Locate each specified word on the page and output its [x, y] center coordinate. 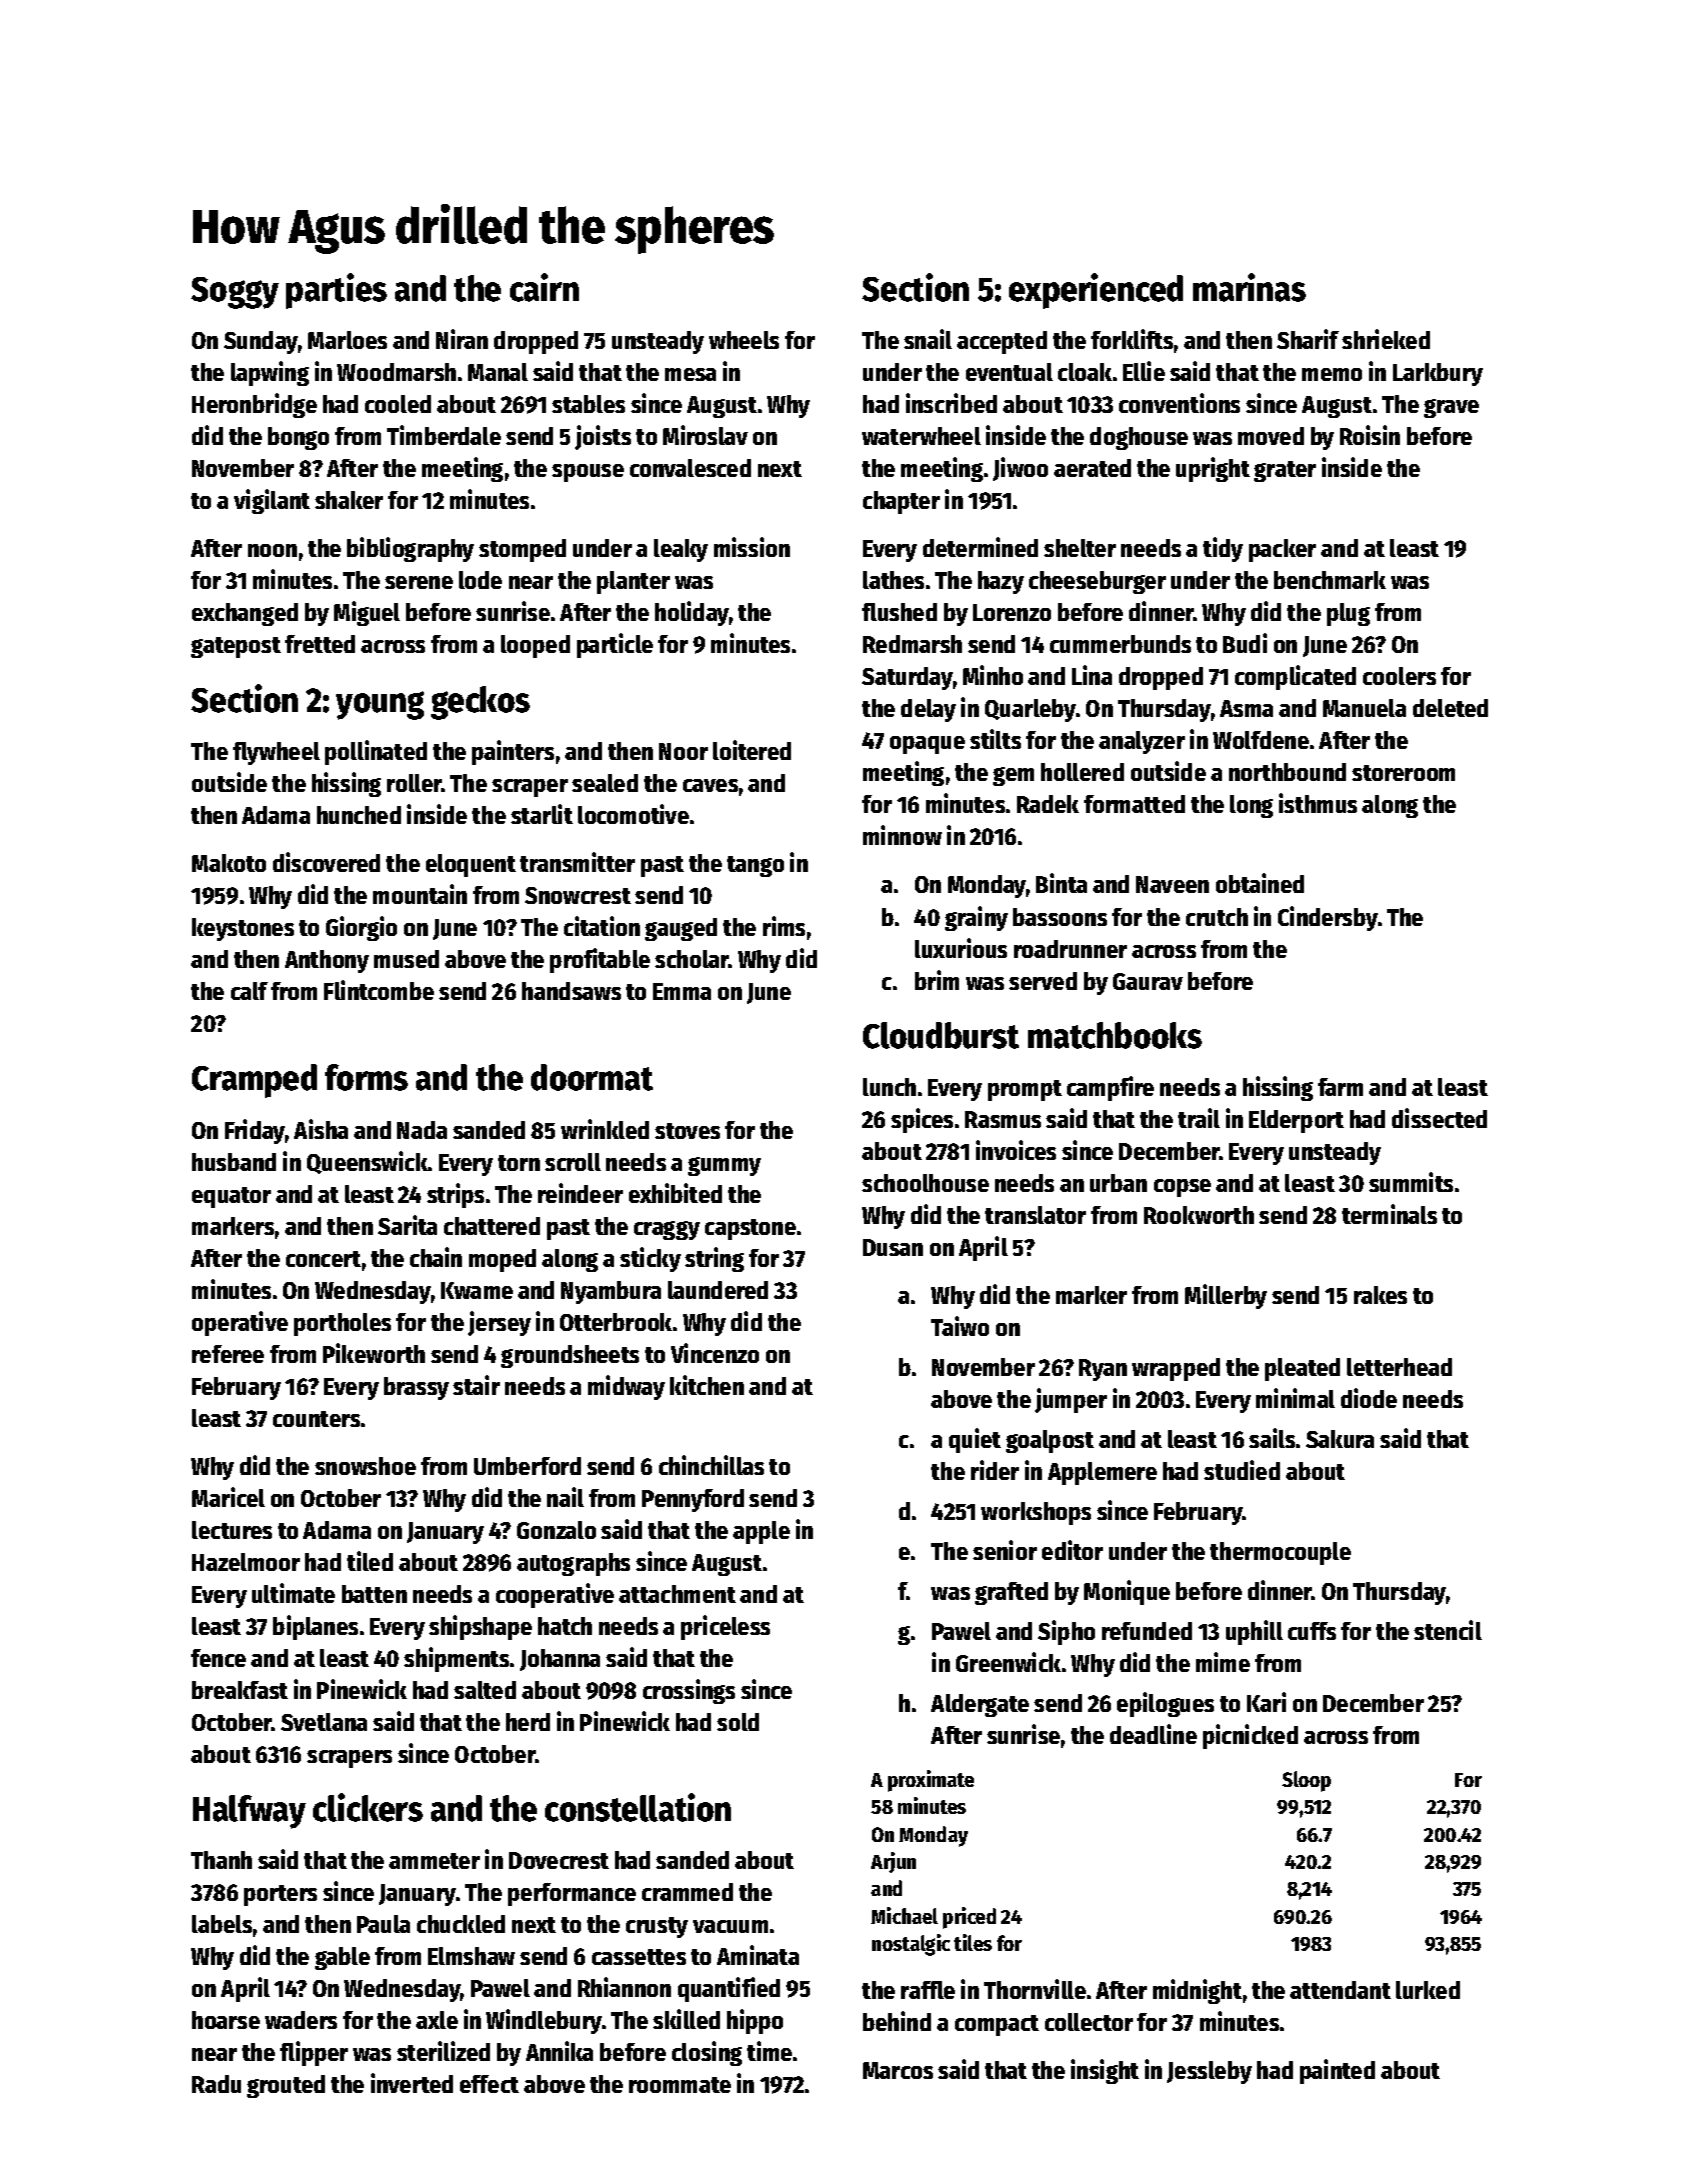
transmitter [577, 862]
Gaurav [1148, 981]
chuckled [461, 1924]
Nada [422, 1130]
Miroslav [705, 435]
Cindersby [1328, 918]
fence [218, 1658]
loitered [752, 750]
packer [1282, 550]
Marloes [347, 340]
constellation [638, 1807]
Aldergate [980, 1705]
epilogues [1165, 1704]
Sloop [1306, 1781]
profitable [600, 960]
